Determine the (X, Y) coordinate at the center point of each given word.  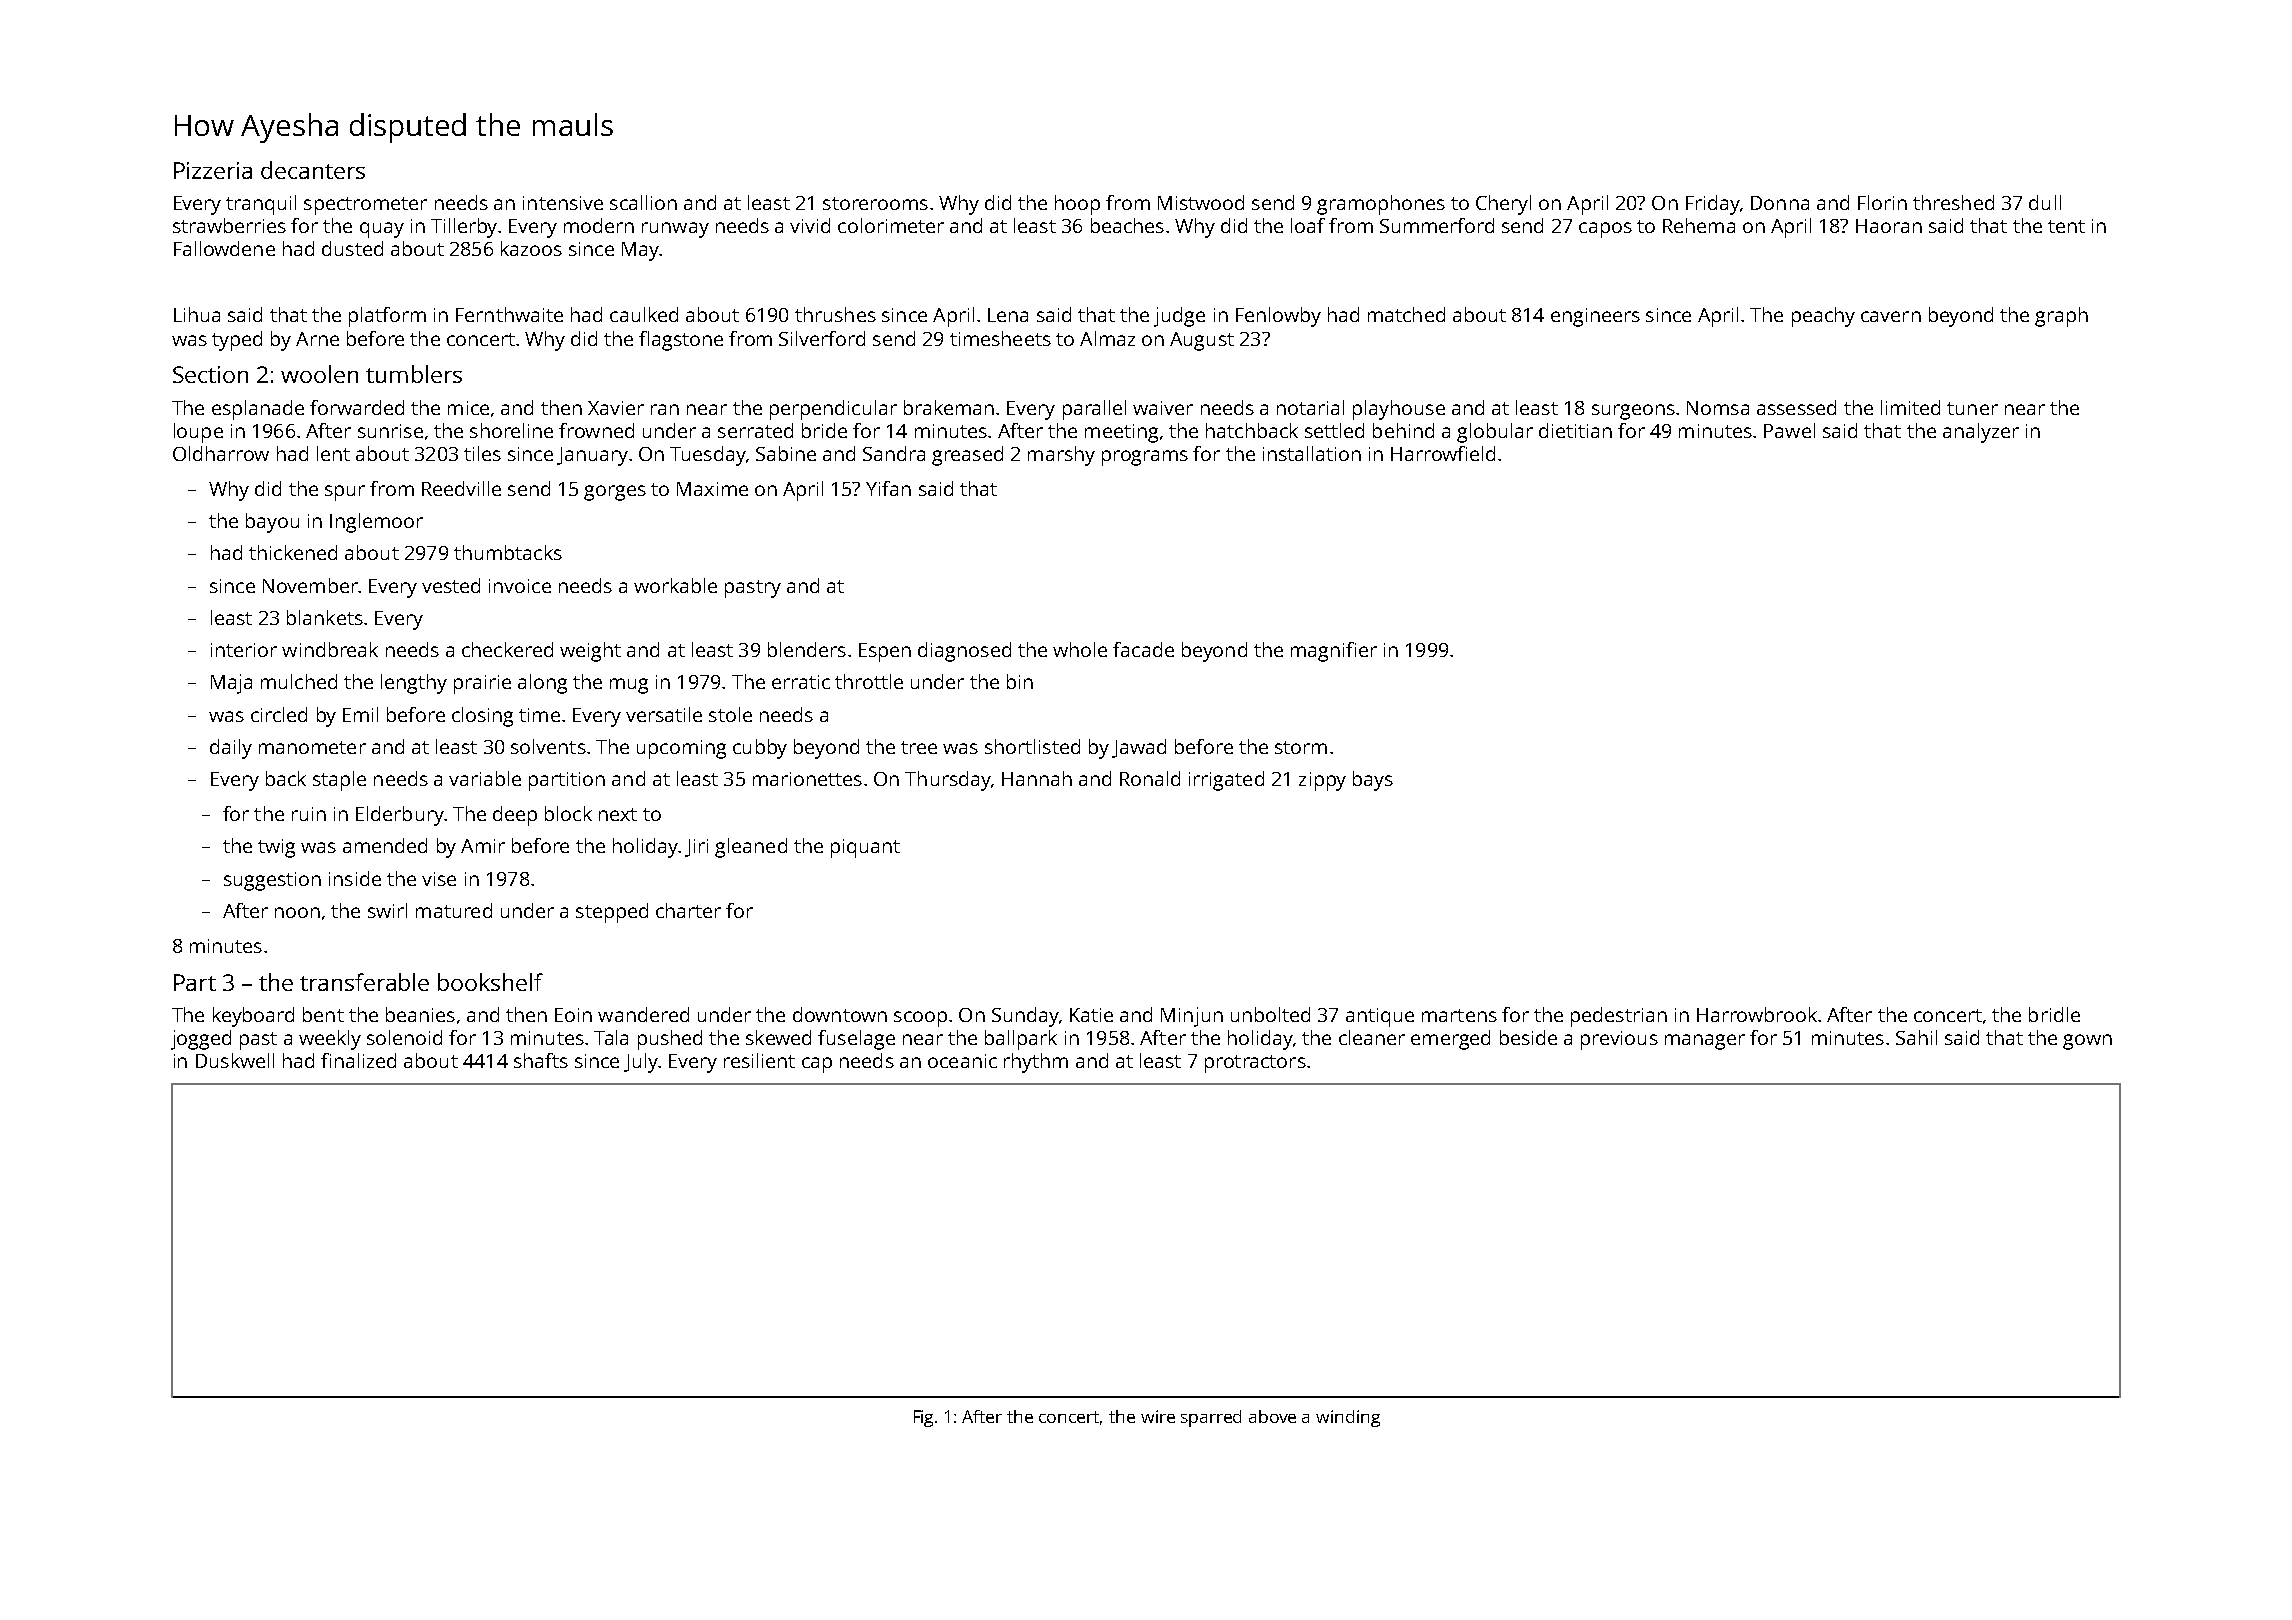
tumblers (414, 374)
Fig (923, 1418)
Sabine (786, 453)
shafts (541, 1060)
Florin (1882, 202)
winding (1348, 1418)
